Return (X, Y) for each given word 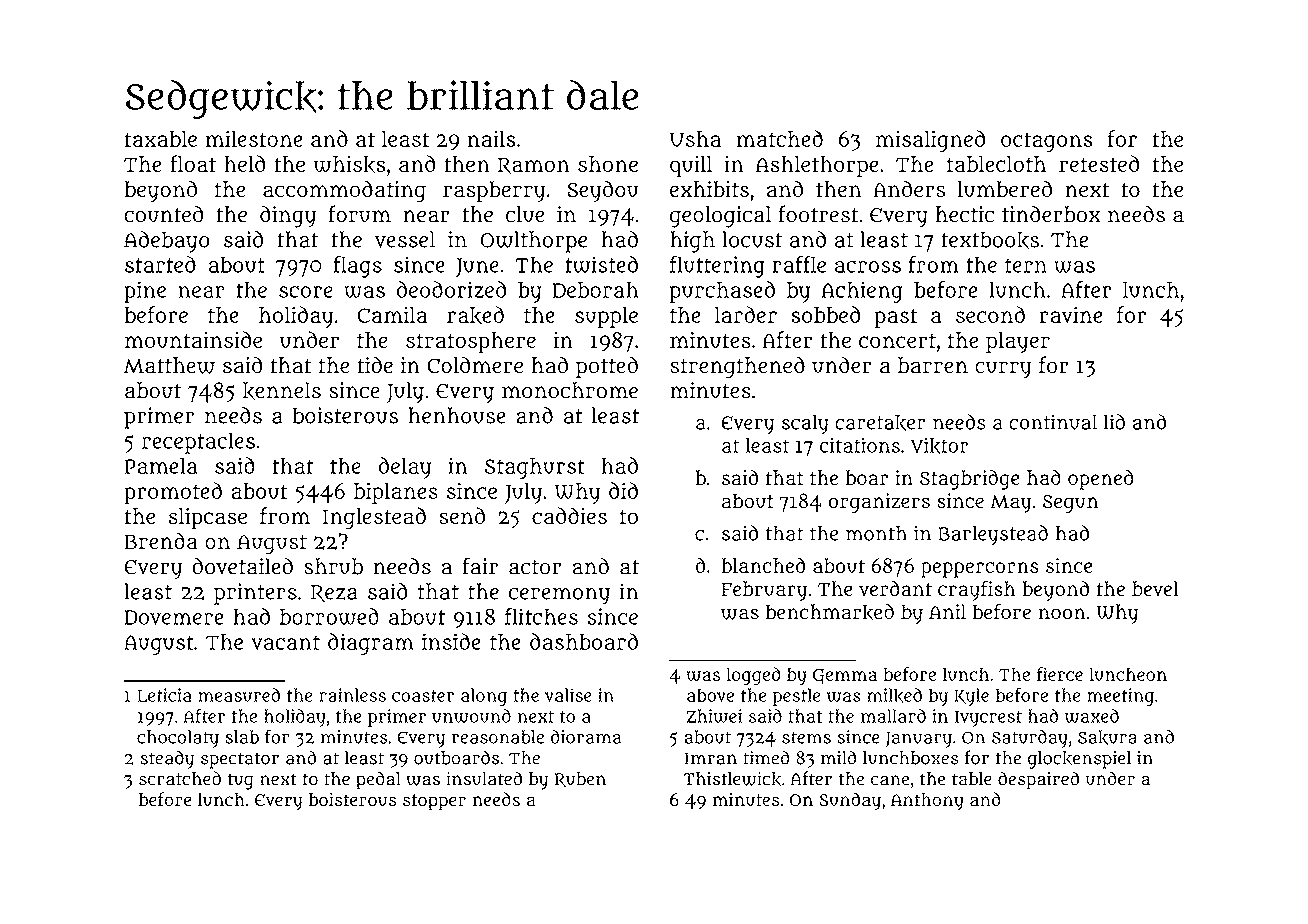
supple (606, 317)
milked (894, 695)
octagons (1047, 142)
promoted (173, 493)
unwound (471, 716)
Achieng (862, 292)
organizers (879, 503)
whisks (349, 165)
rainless (352, 695)
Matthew (169, 365)
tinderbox (1051, 214)
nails (492, 139)
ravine (1071, 314)
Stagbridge (969, 480)
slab (242, 737)
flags (357, 267)
